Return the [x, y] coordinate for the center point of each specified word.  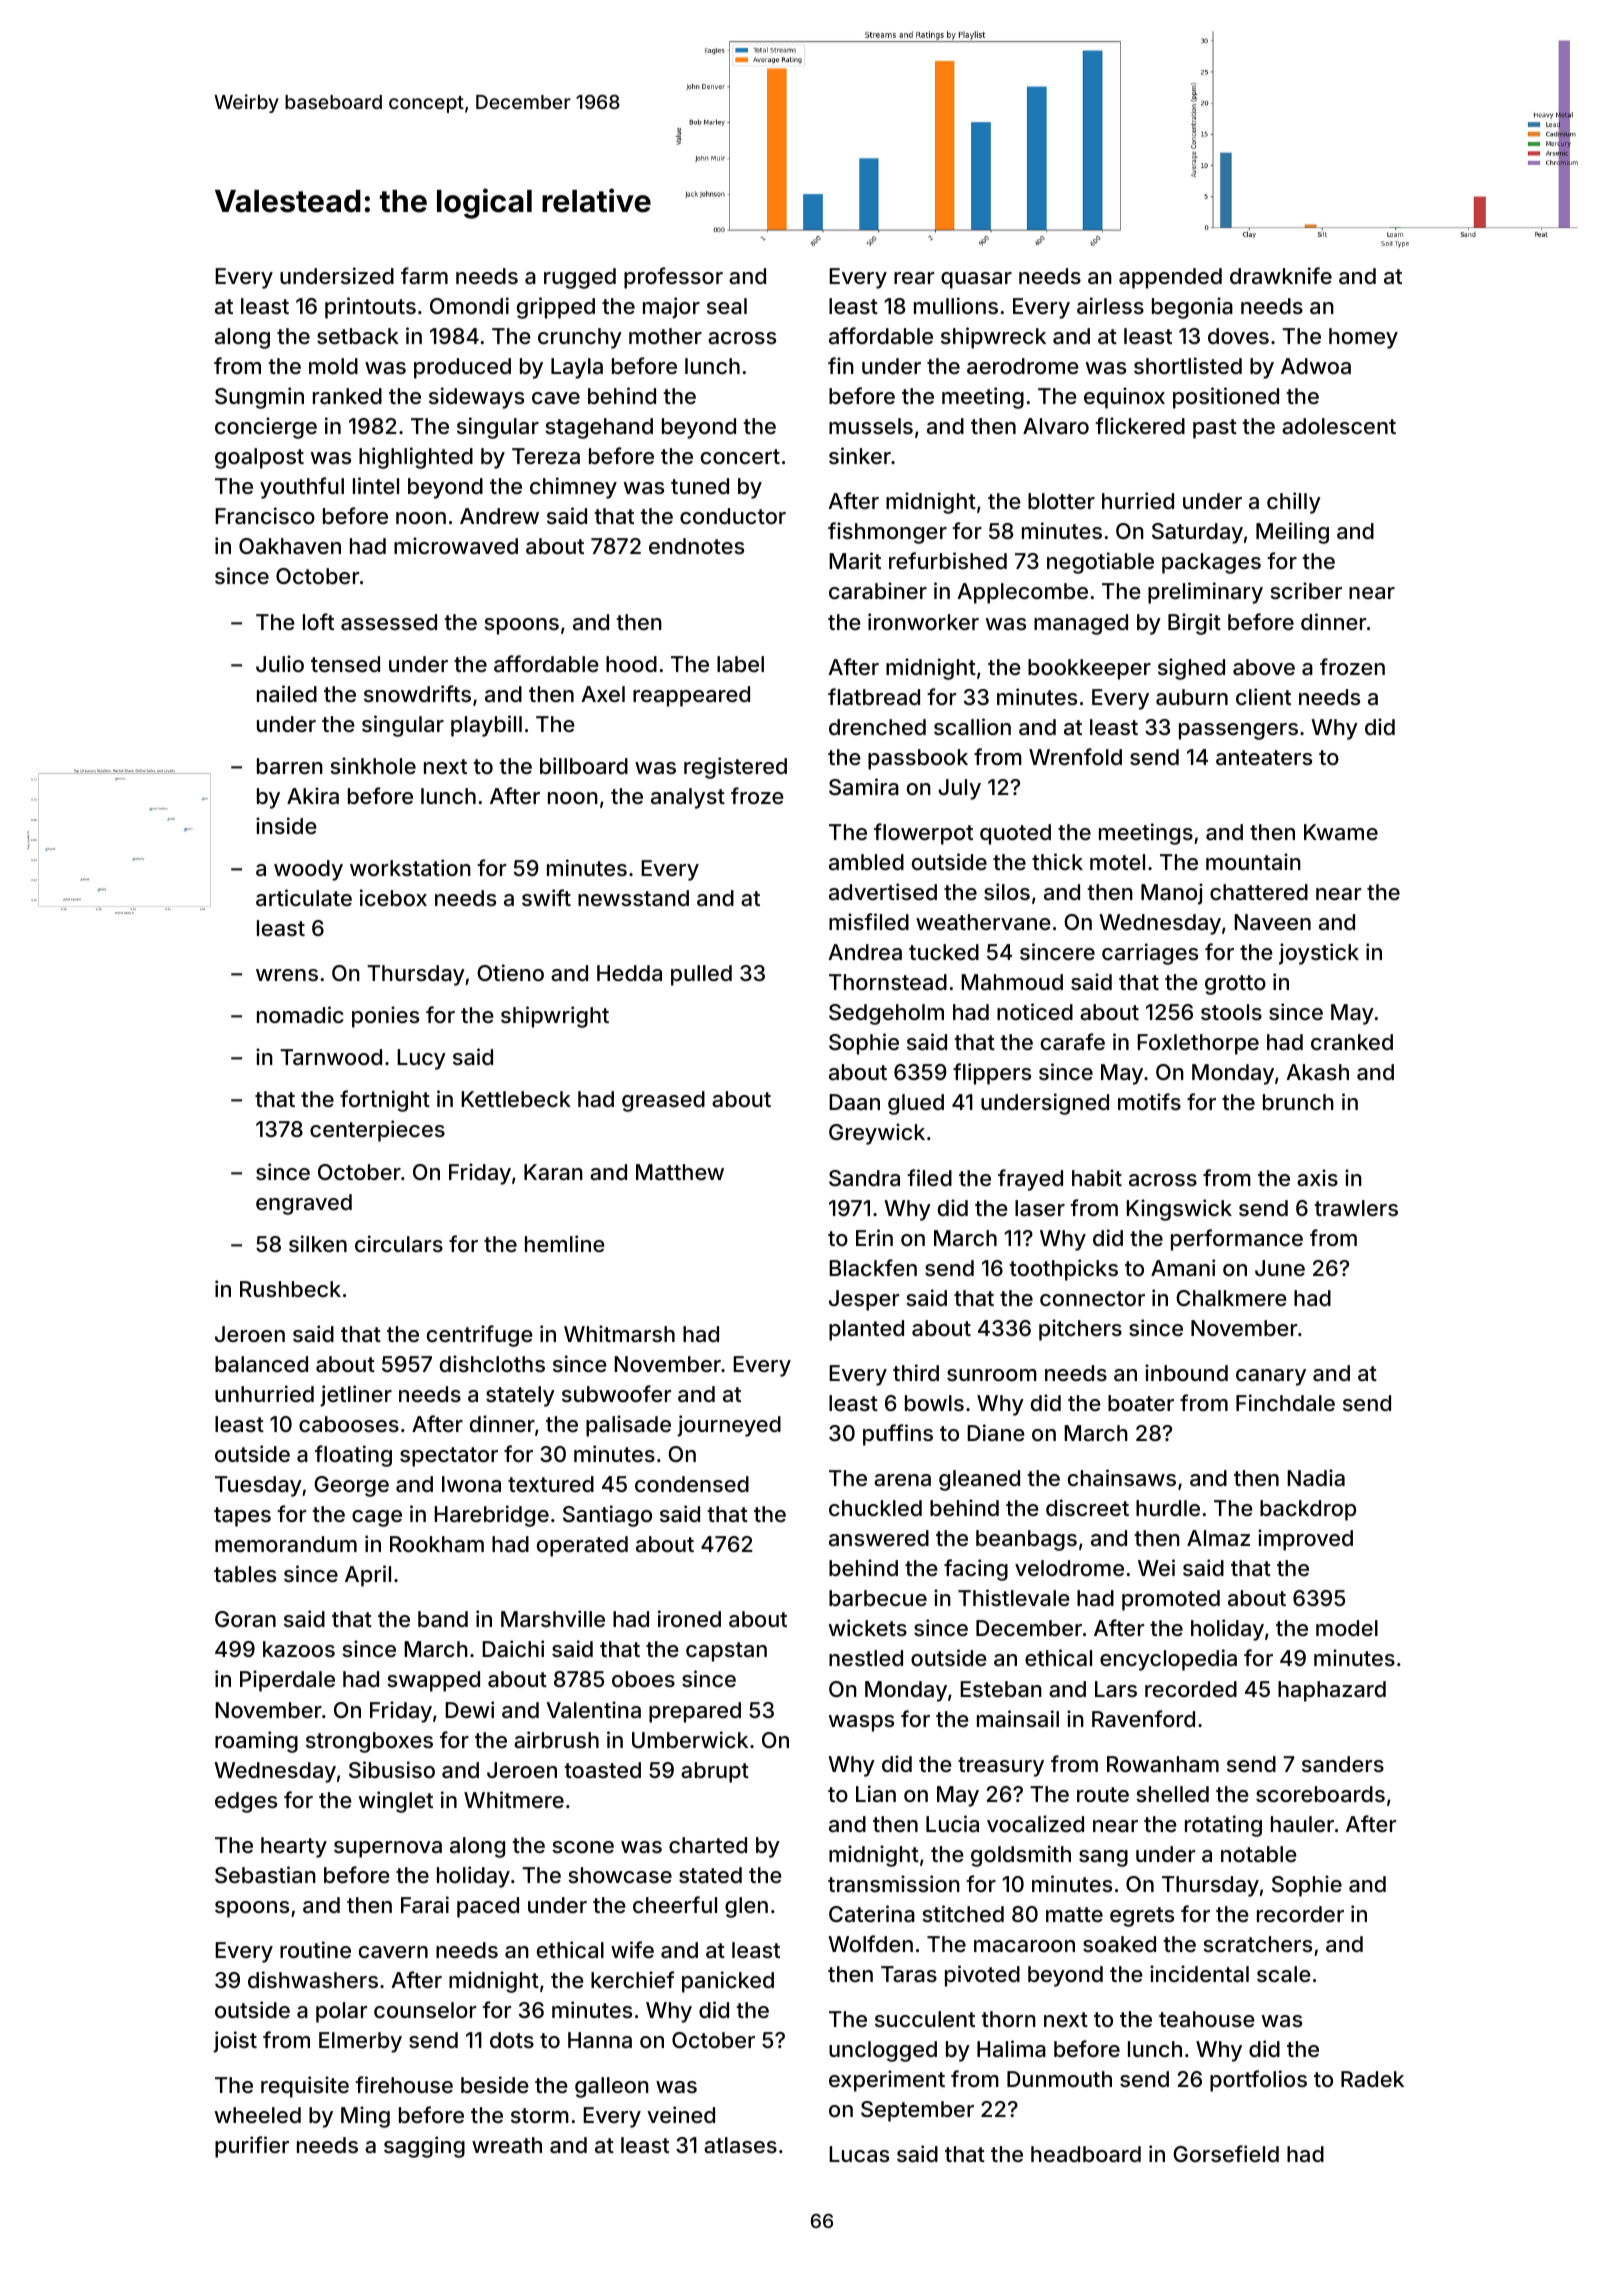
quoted [1015, 834]
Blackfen [873, 1268]
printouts [370, 308]
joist [235, 2042]
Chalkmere [1231, 1298]
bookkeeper [1089, 669]
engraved [304, 1204]
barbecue [878, 1598]
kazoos [299, 1649]
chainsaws [1122, 1478]
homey [1363, 338]
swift [546, 897]
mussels [871, 426]
